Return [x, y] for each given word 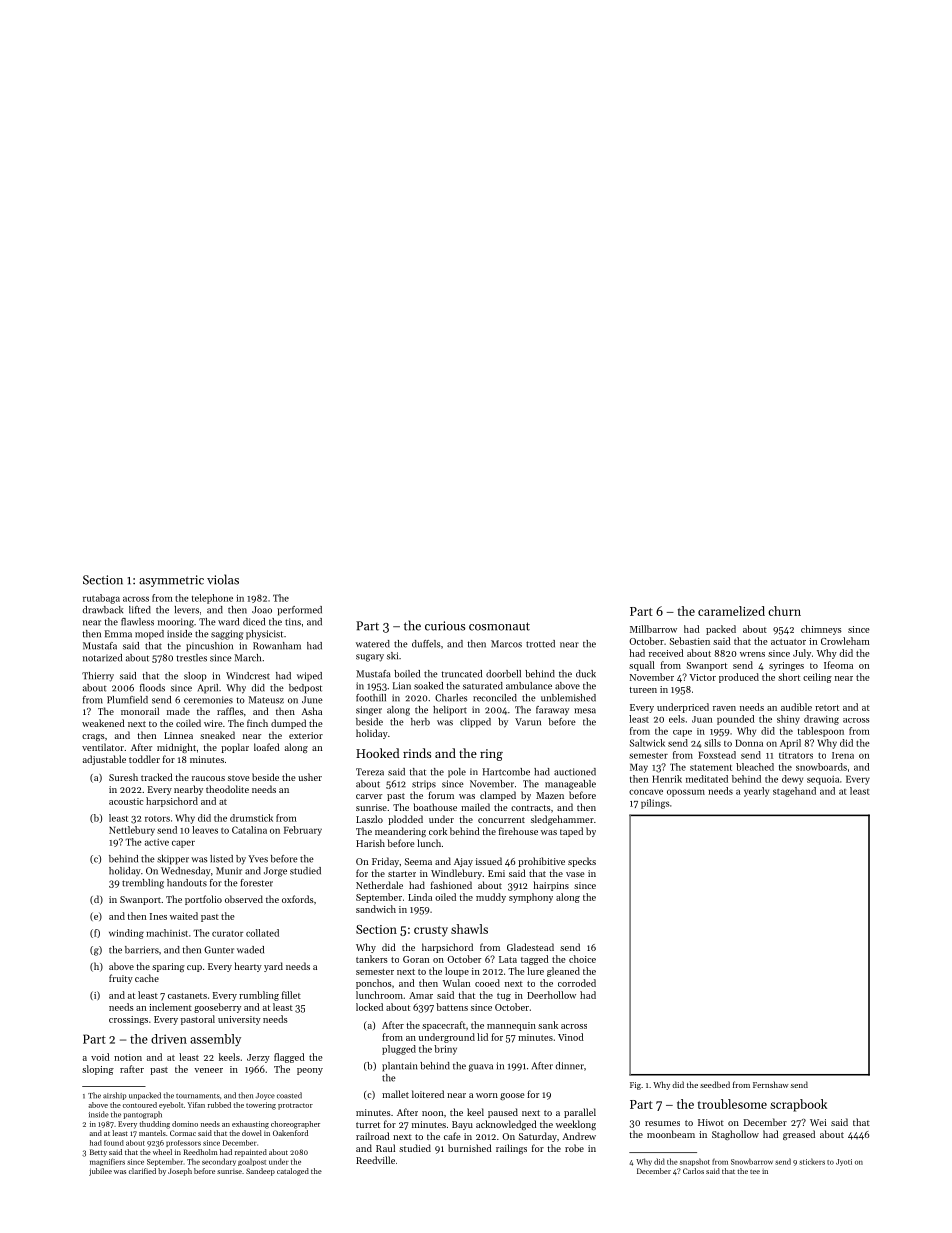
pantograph [142, 1115]
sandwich [376, 909]
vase [575, 874]
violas [223, 579]
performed [299, 611]
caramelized [731, 611]
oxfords [298, 899]
